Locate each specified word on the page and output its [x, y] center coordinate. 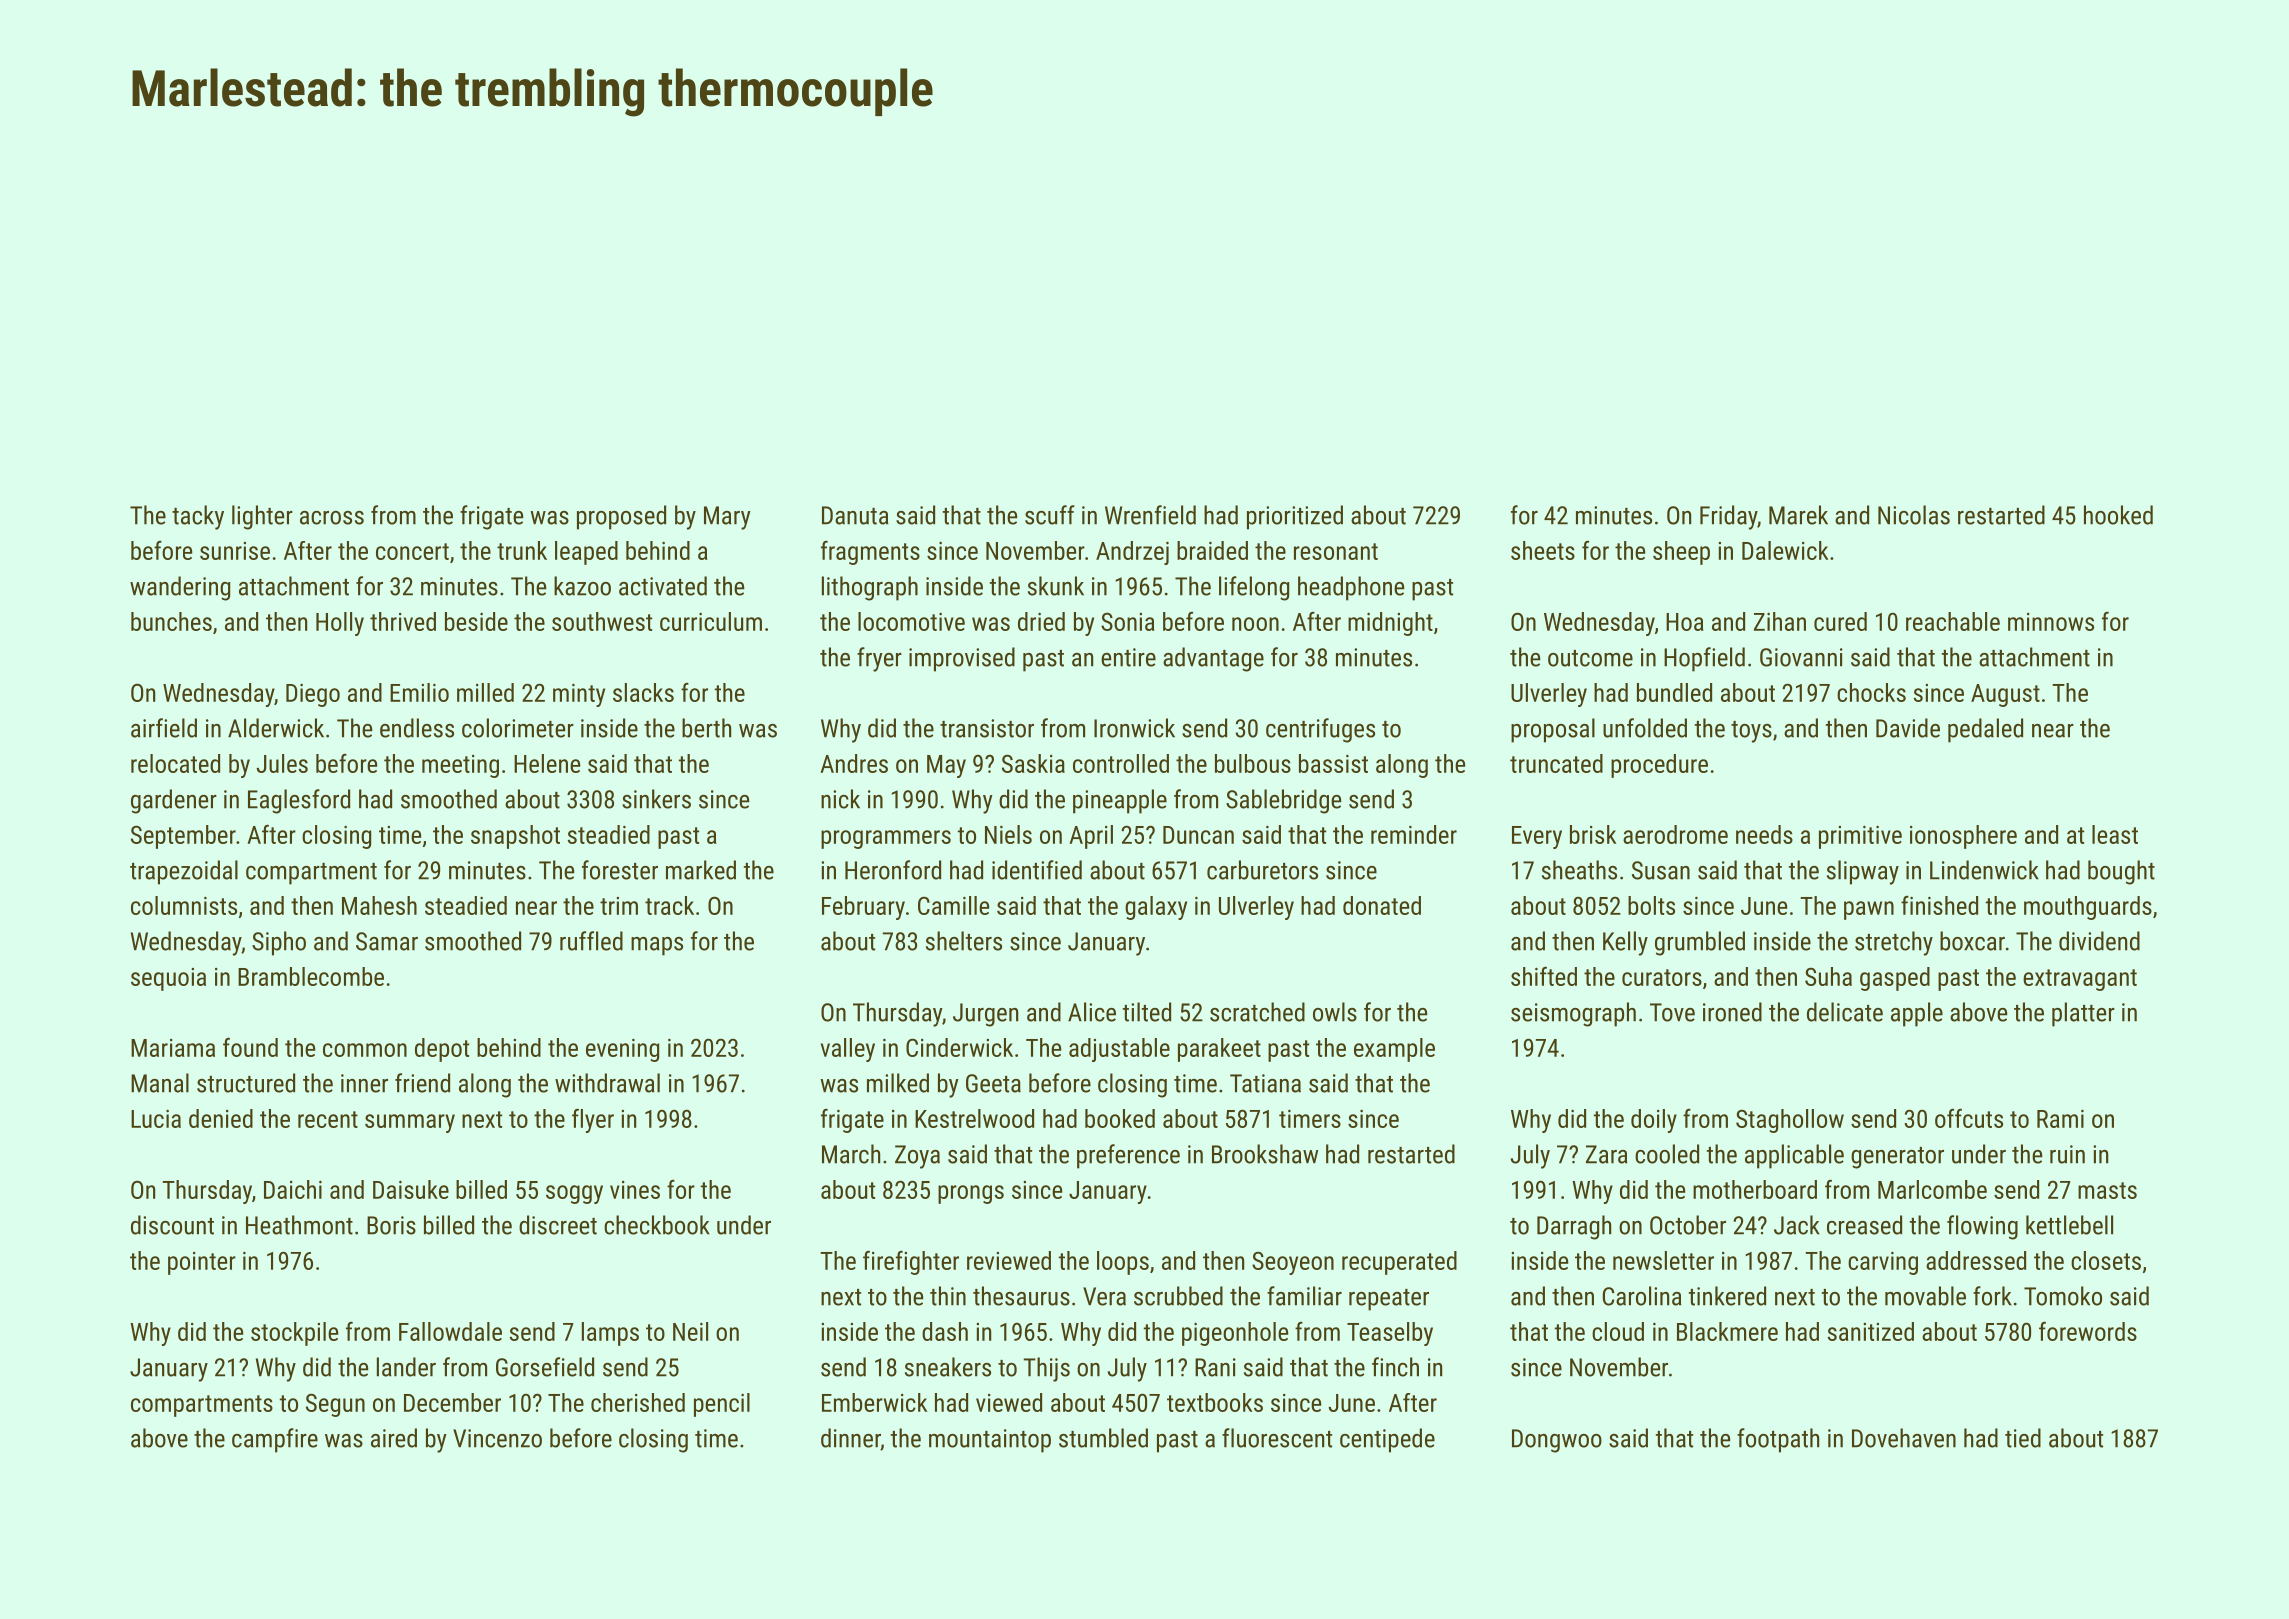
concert [412, 551]
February [863, 908]
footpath [1778, 1440]
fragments [870, 553]
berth [706, 728]
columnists [184, 905]
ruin [2067, 1154]
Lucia [156, 1119]
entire [1128, 657]
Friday [1728, 517]
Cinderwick [959, 1047]
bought [2121, 872]
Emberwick [874, 1402]
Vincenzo [497, 1438]
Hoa [1685, 622]
